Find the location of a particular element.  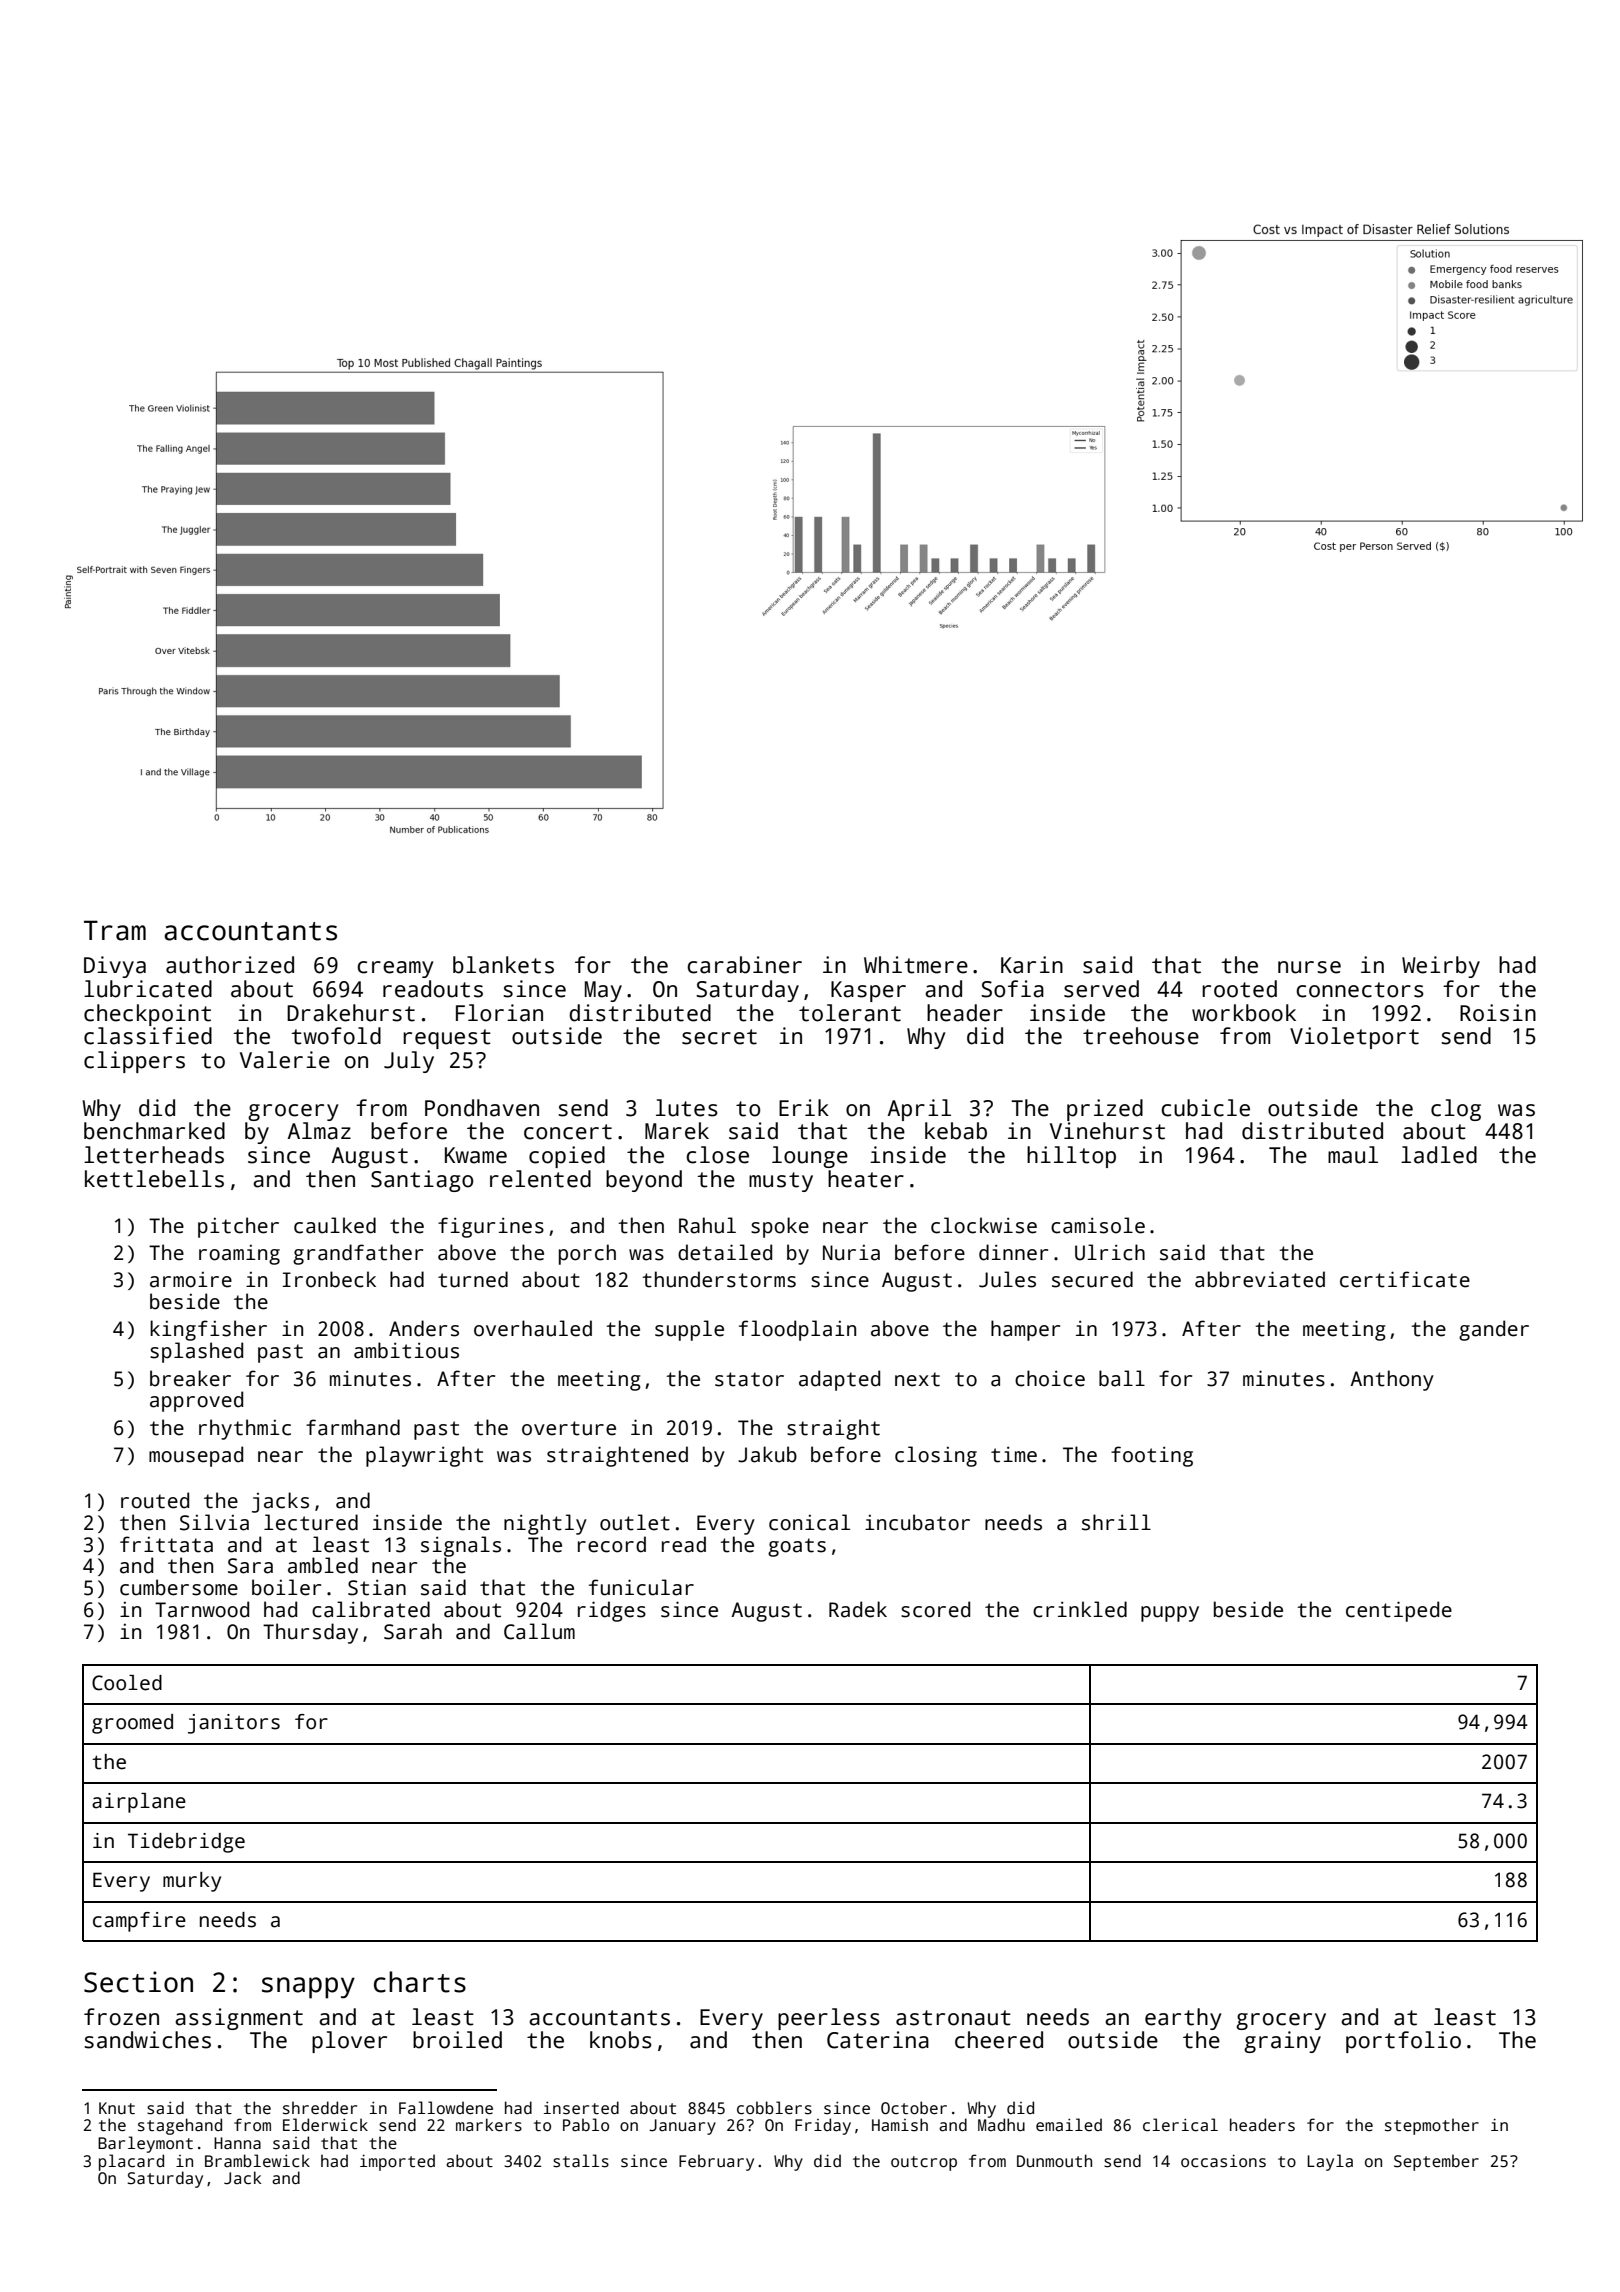

Radek is located at coordinates (858, 1609).
